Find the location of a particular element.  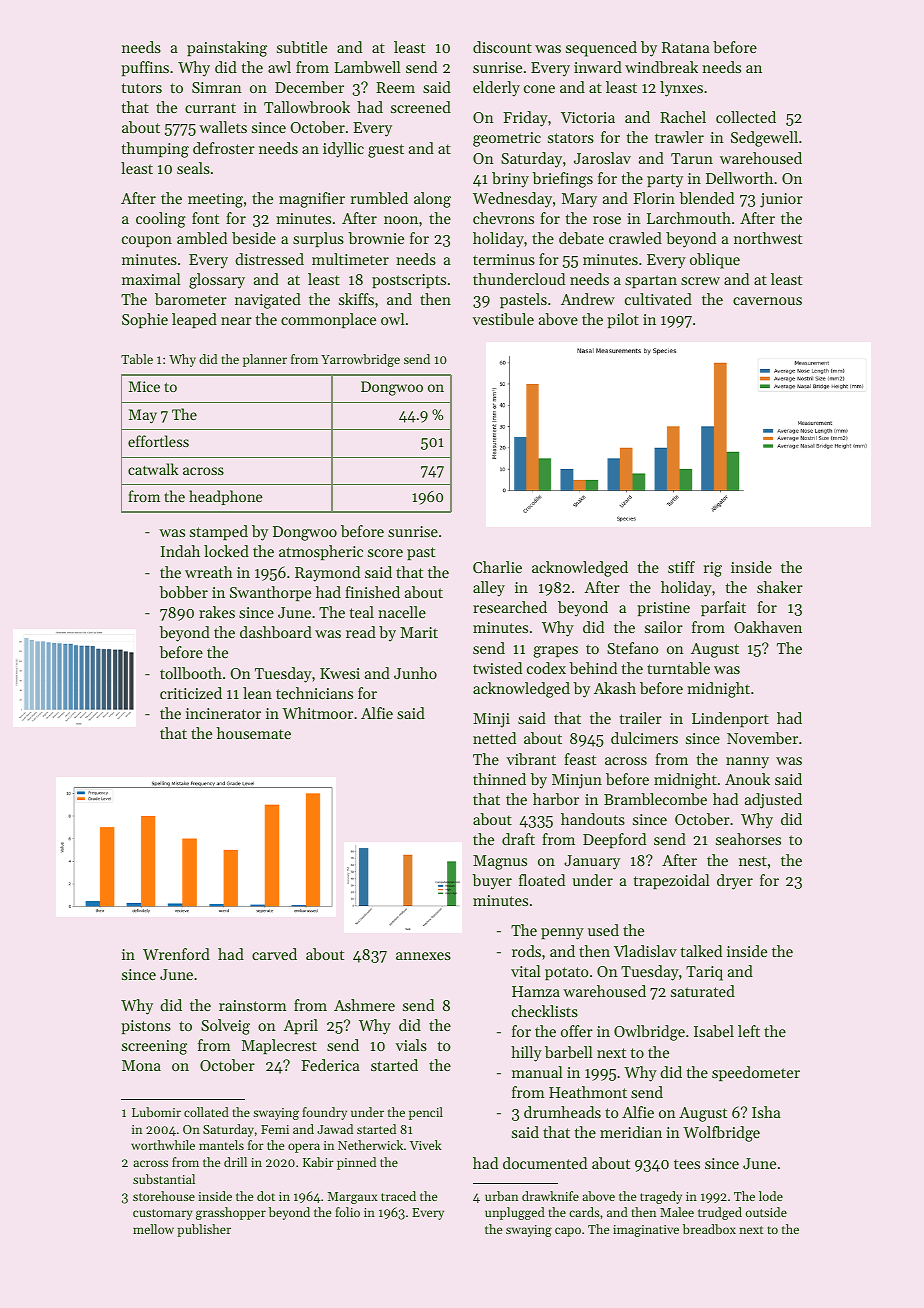

navigated is located at coordinates (268, 301).
